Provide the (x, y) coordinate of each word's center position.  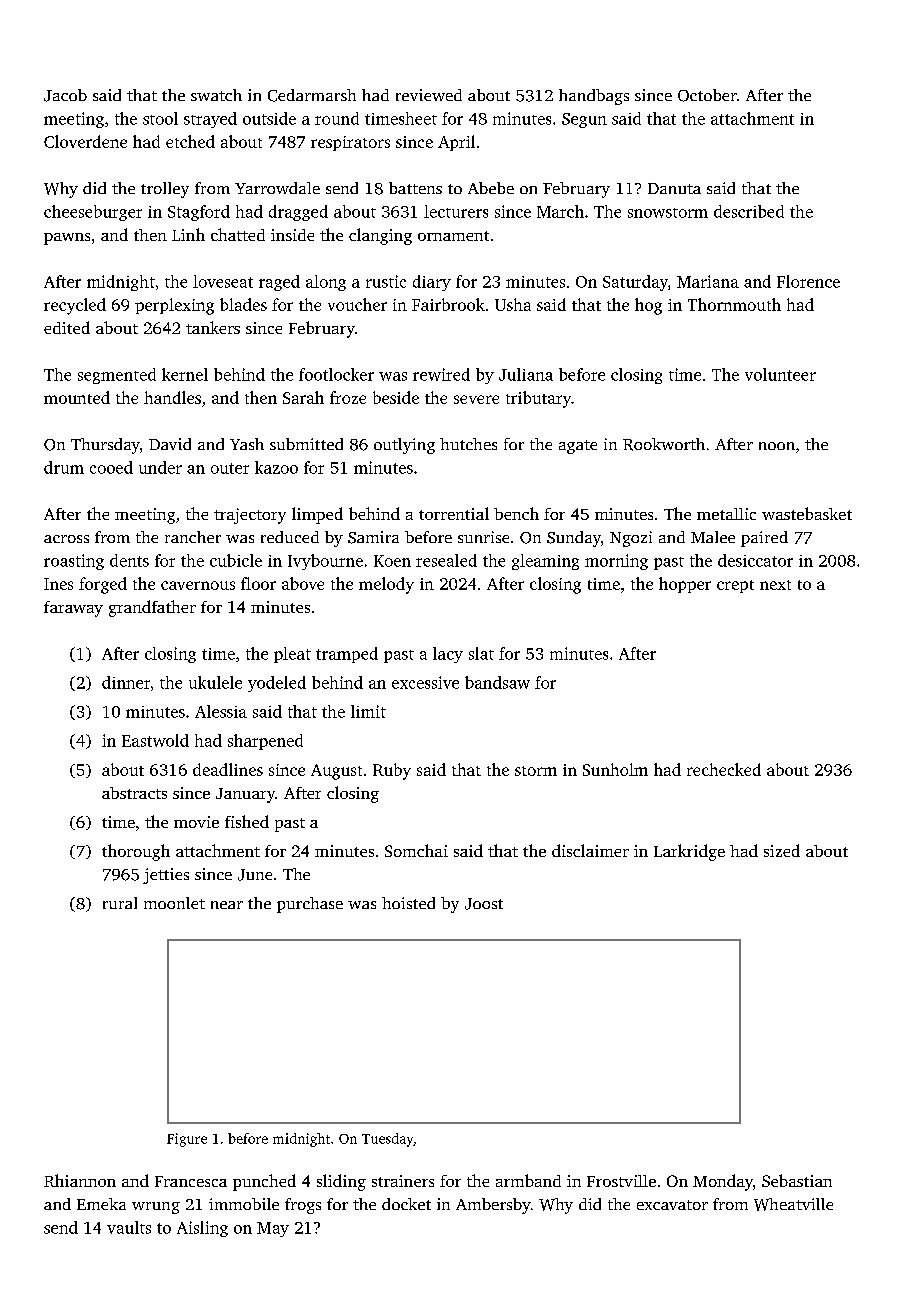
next (775, 585)
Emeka (101, 1204)
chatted (238, 234)
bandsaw (497, 682)
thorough (136, 852)
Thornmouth (734, 304)
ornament (453, 236)
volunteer (780, 374)
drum (64, 467)
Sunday (574, 539)
